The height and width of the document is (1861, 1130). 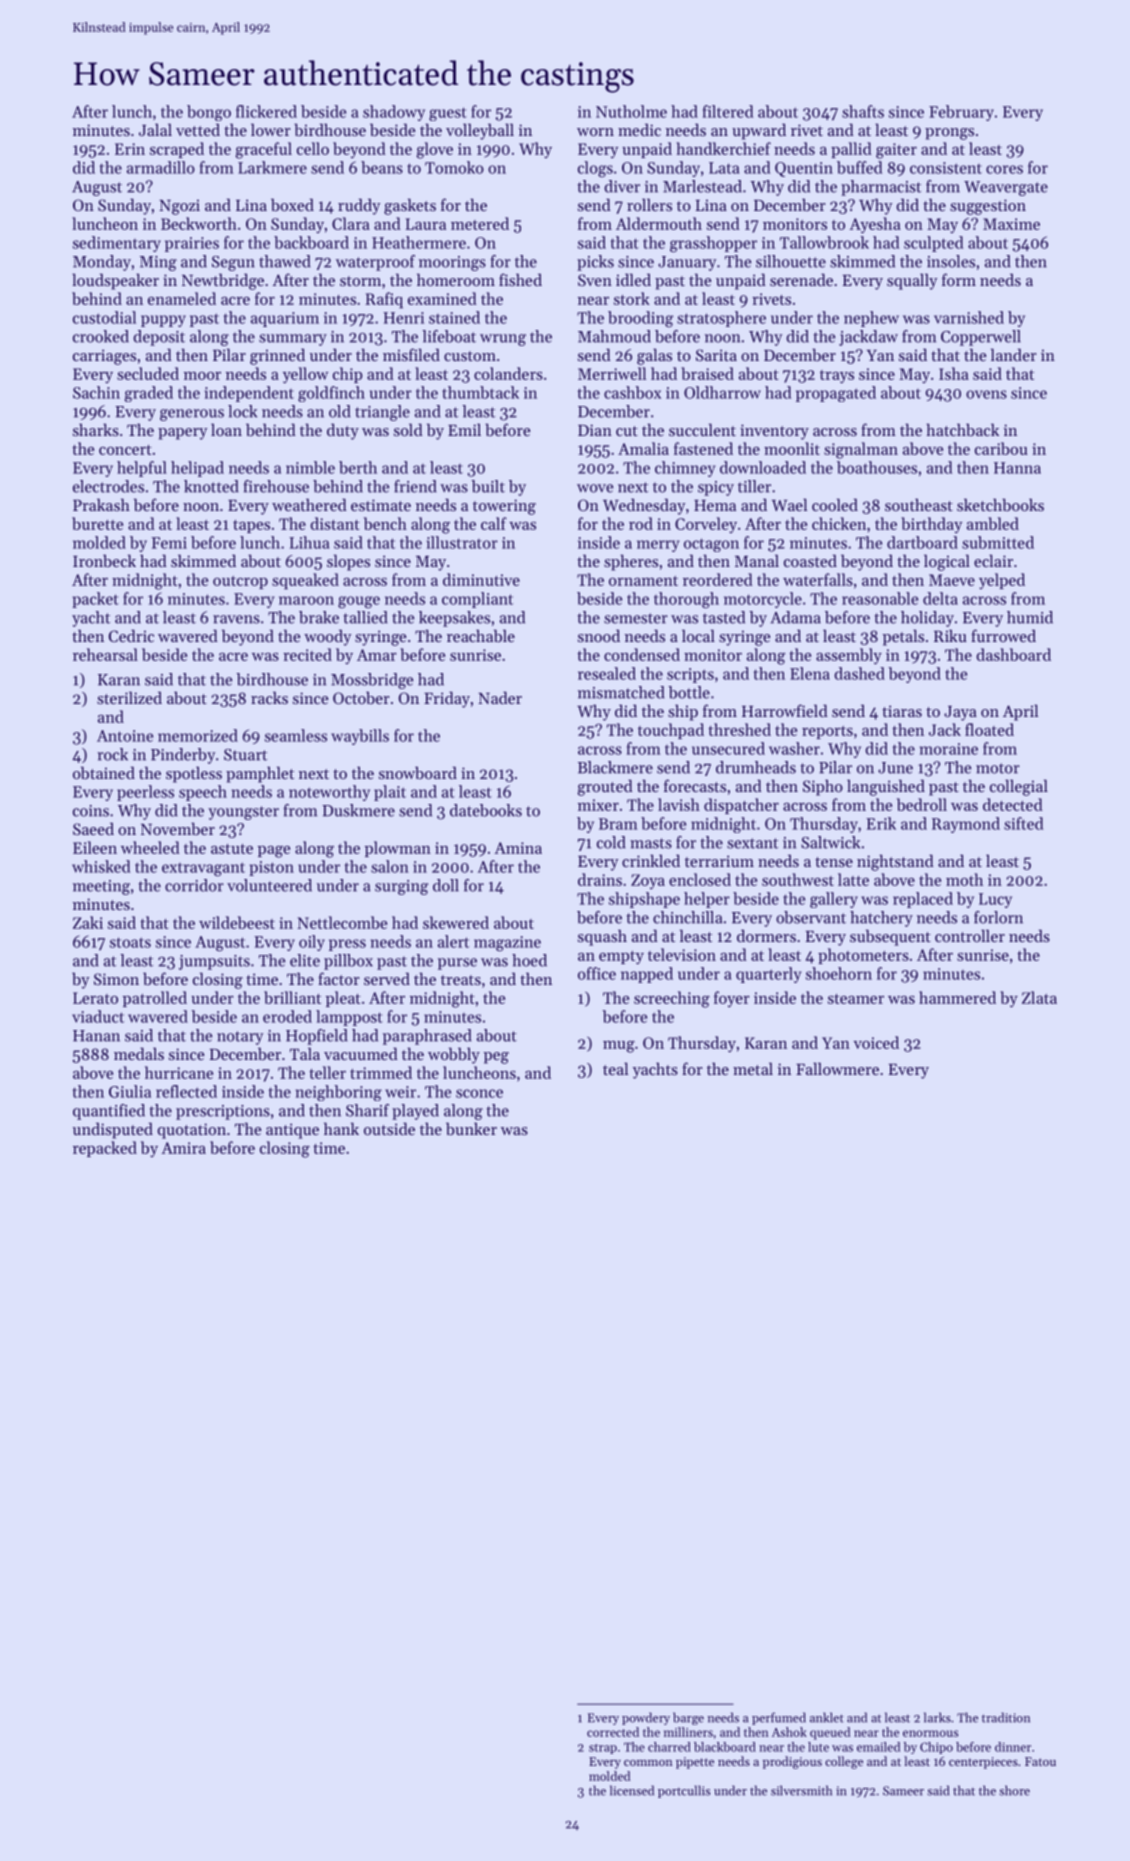 What do you see at coordinates (863, 111) in the document?
I see `shafts` at bounding box center [863, 111].
